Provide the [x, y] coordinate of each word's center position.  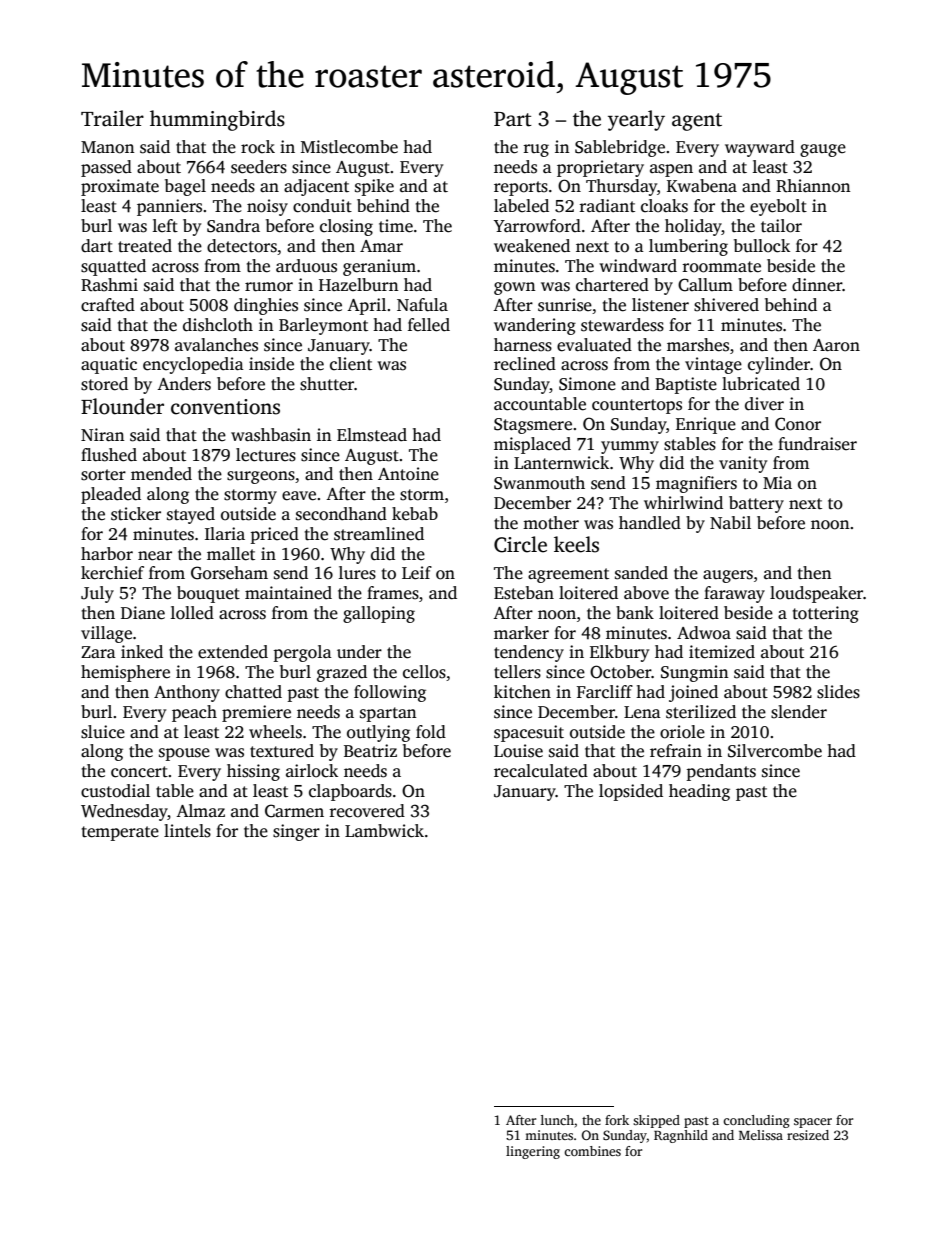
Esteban [524, 593]
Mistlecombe [349, 147]
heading [699, 792]
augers [728, 576]
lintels [187, 831]
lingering [533, 1152]
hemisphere [125, 673]
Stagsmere [533, 426]
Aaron [836, 345]
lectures [266, 455]
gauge [823, 150]
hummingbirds [217, 120]
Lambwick [384, 831]
